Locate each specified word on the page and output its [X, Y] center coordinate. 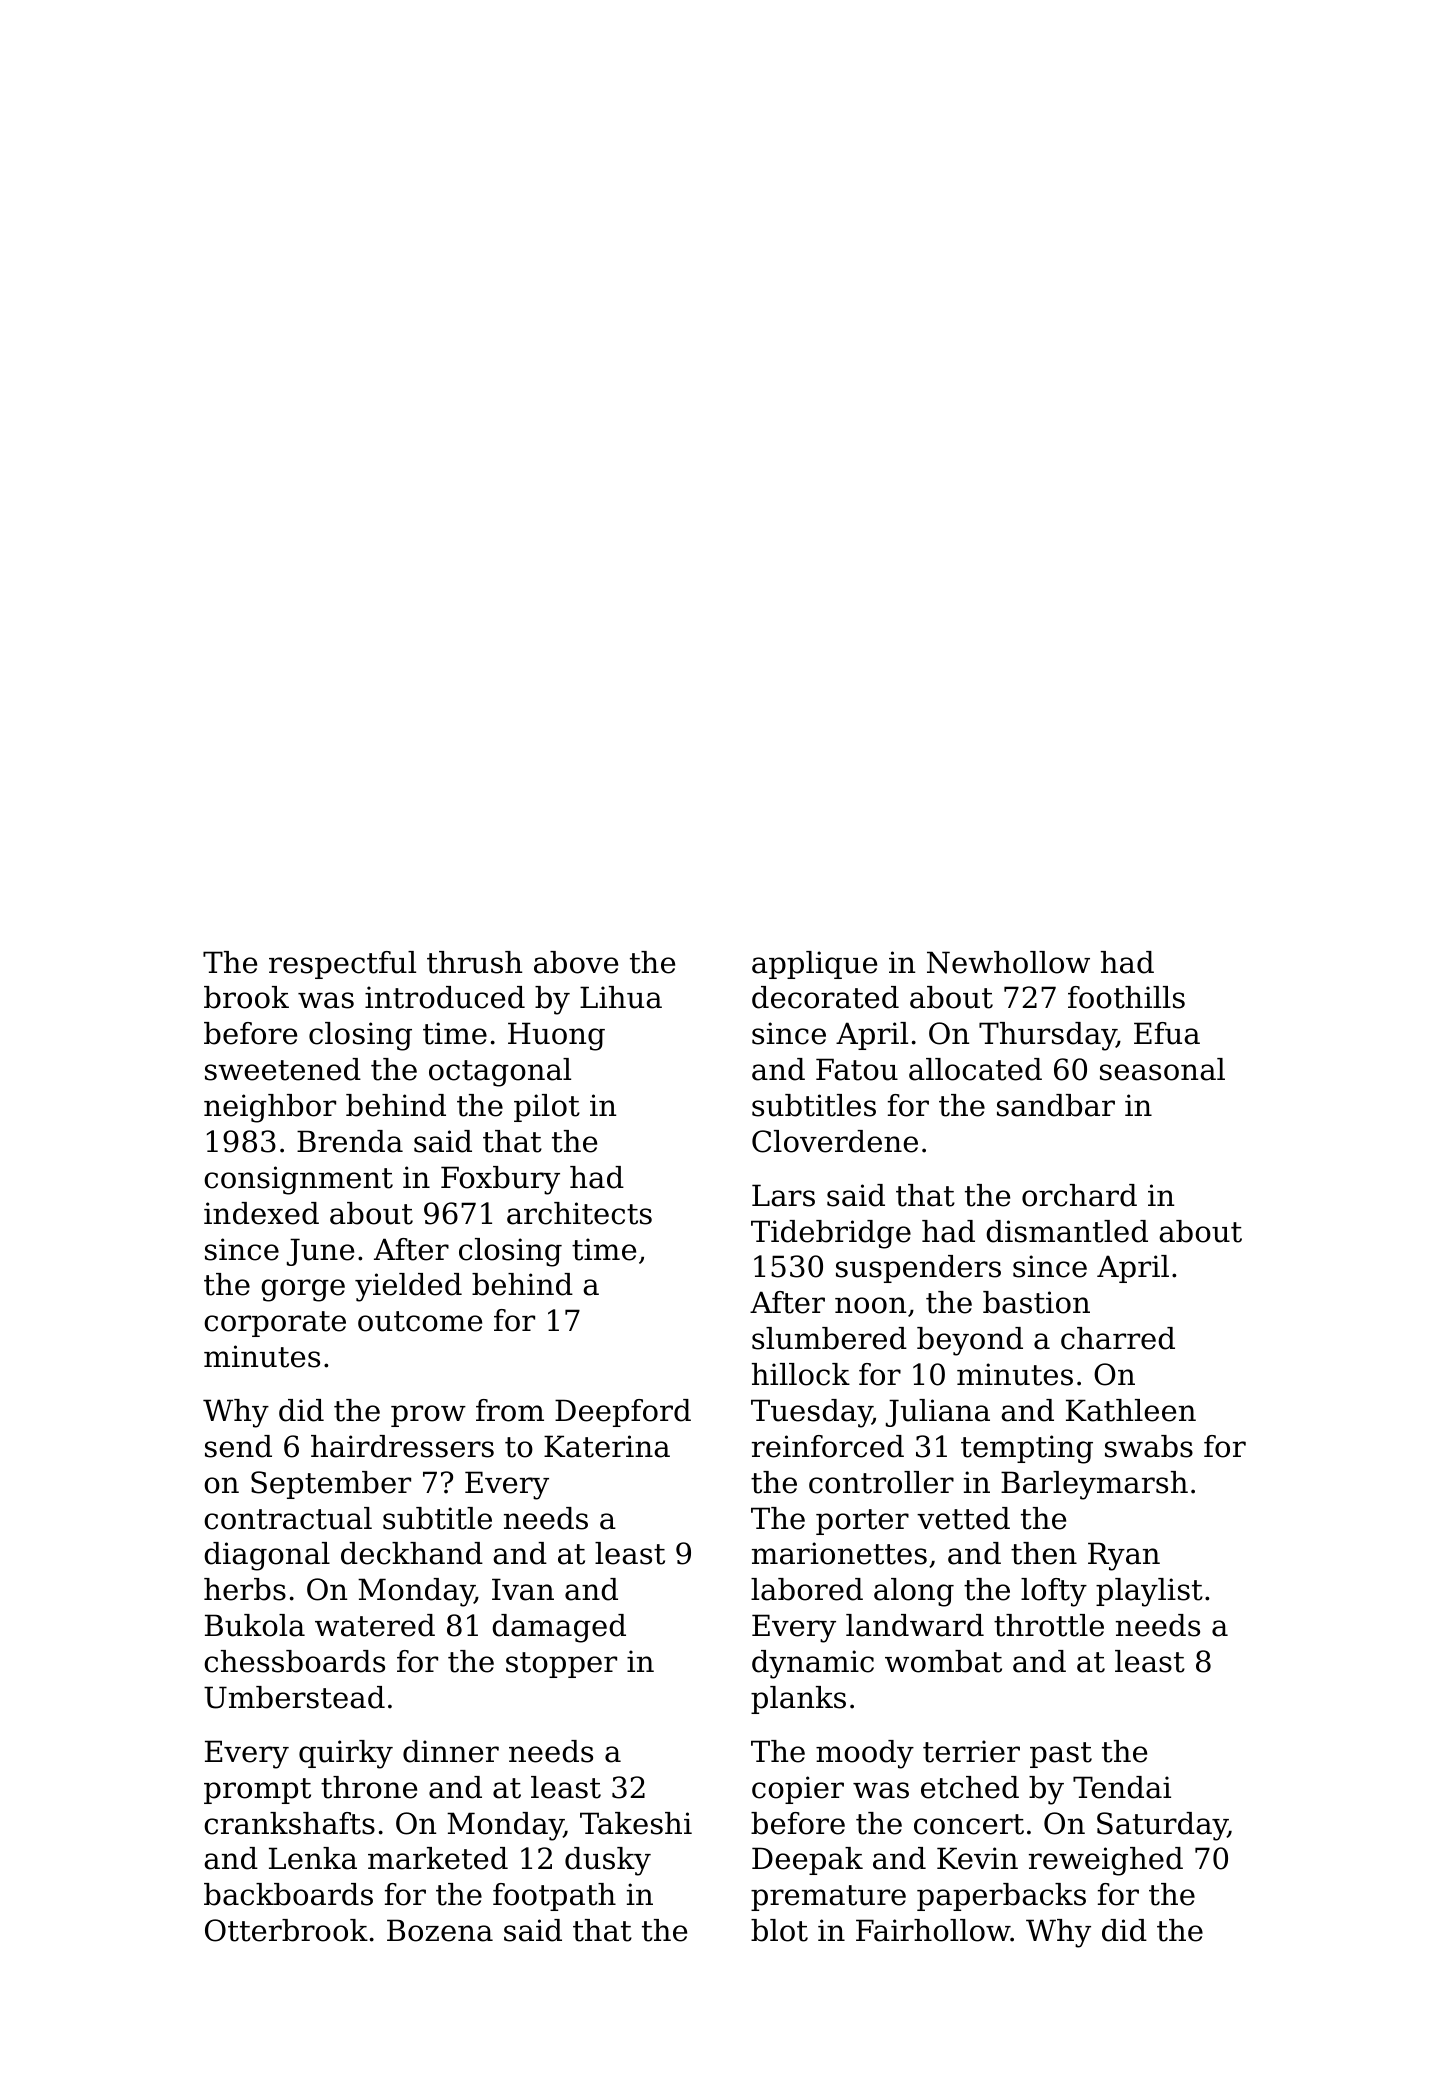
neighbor [270, 1108]
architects [579, 1213]
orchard [1079, 1195]
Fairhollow [933, 1930]
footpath [554, 1897]
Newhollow [1008, 962]
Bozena [440, 1930]
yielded [408, 1287]
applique [814, 965]
